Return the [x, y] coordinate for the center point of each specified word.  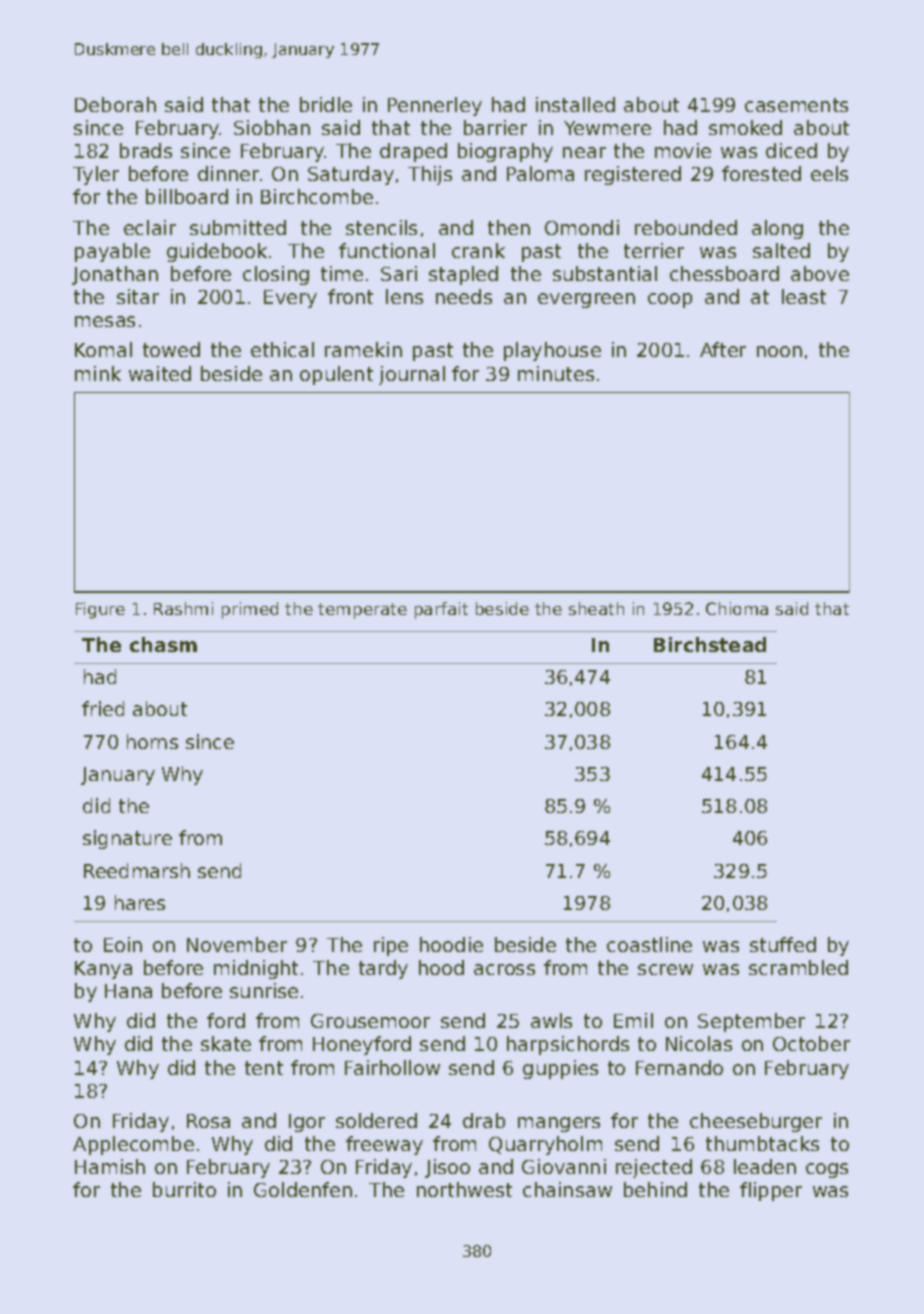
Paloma [540, 173]
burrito [184, 1189]
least [804, 296]
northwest [464, 1189]
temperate [362, 611]
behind [655, 1189]
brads [146, 150]
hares [140, 902]
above [820, 273]
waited [160, 373]
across [504, 969]
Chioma [737, 608]
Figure [100, 610]
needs [464, 296]
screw [665, 969]
